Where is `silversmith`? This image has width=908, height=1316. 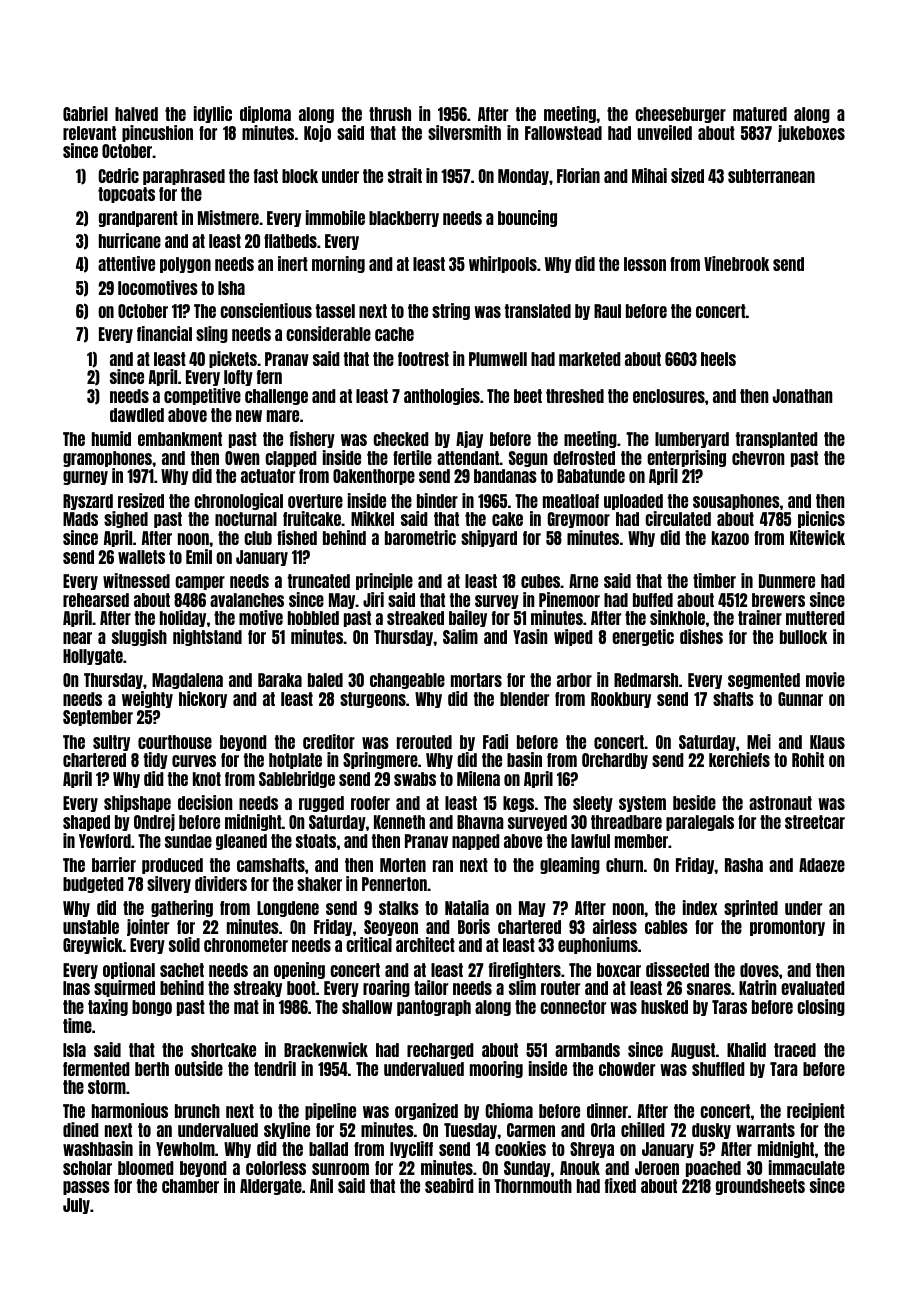 silversmith is located at coordinates (464, 132).
